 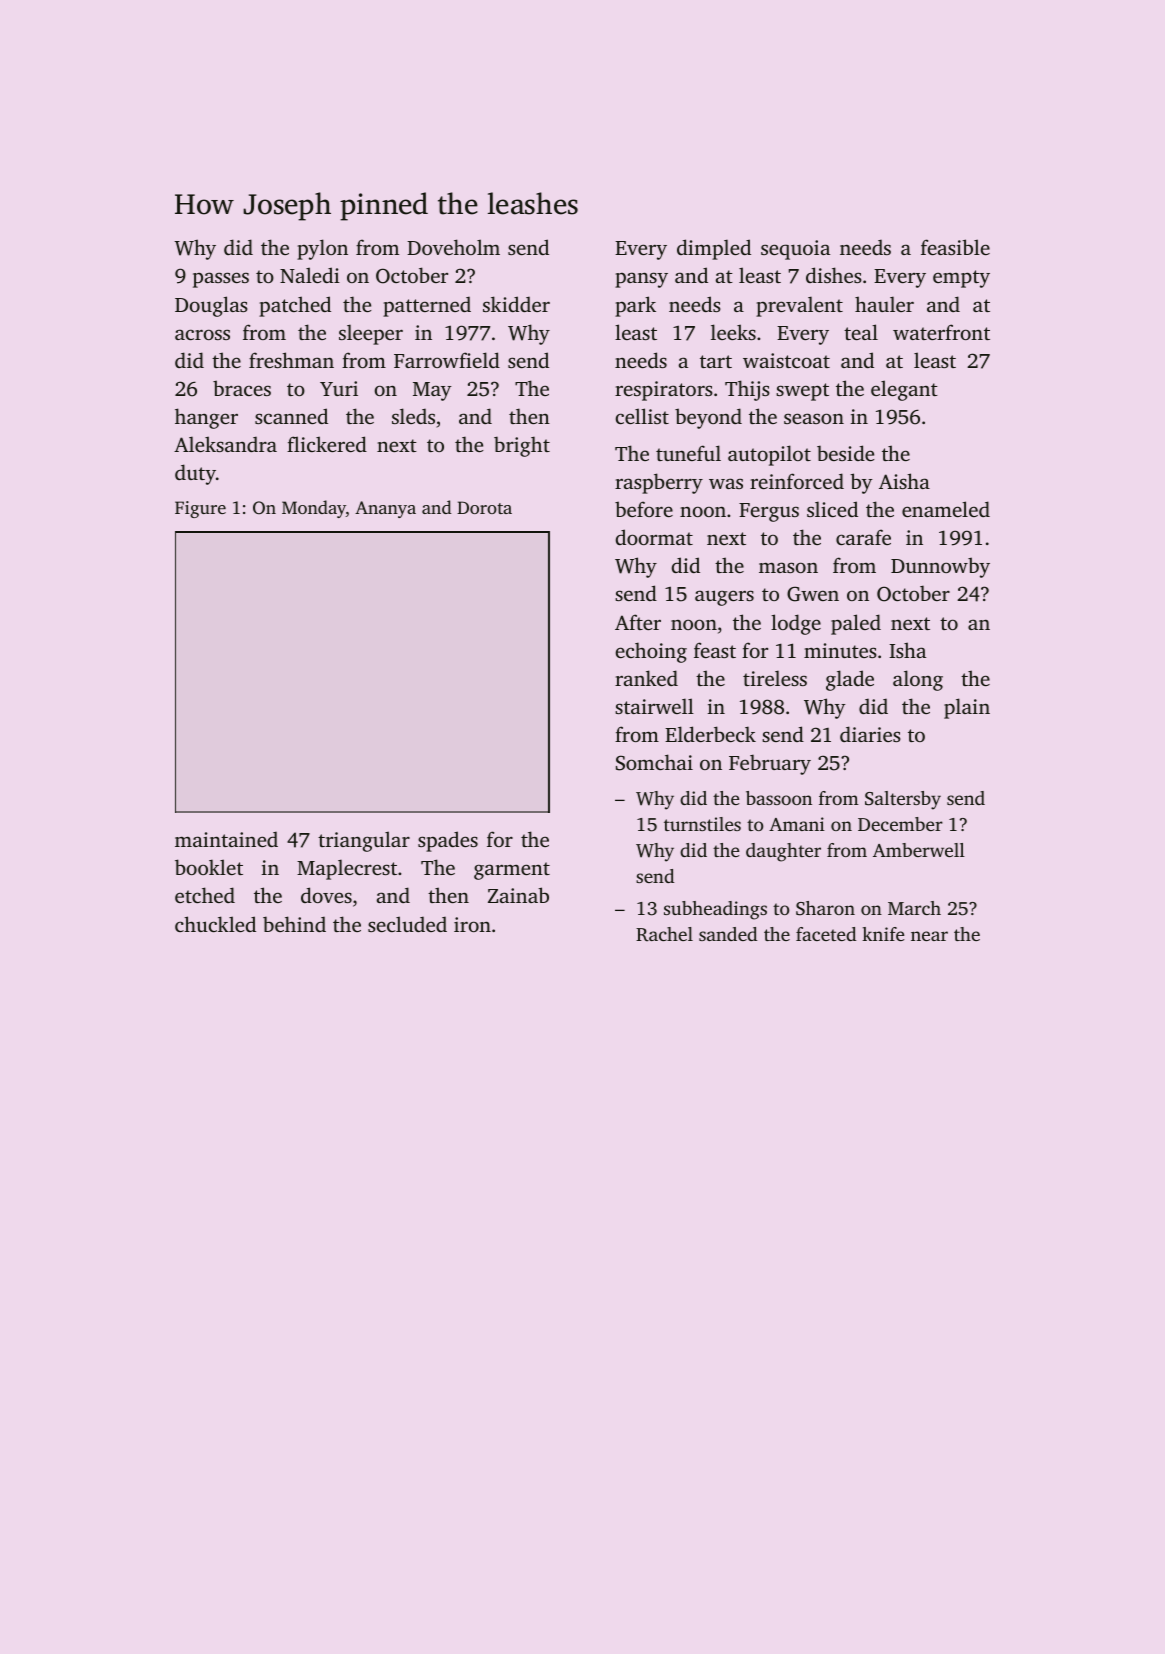 What do you see at coordinates (295, 306) in the document?
I see `patched` at bounding box center [295, 306].
